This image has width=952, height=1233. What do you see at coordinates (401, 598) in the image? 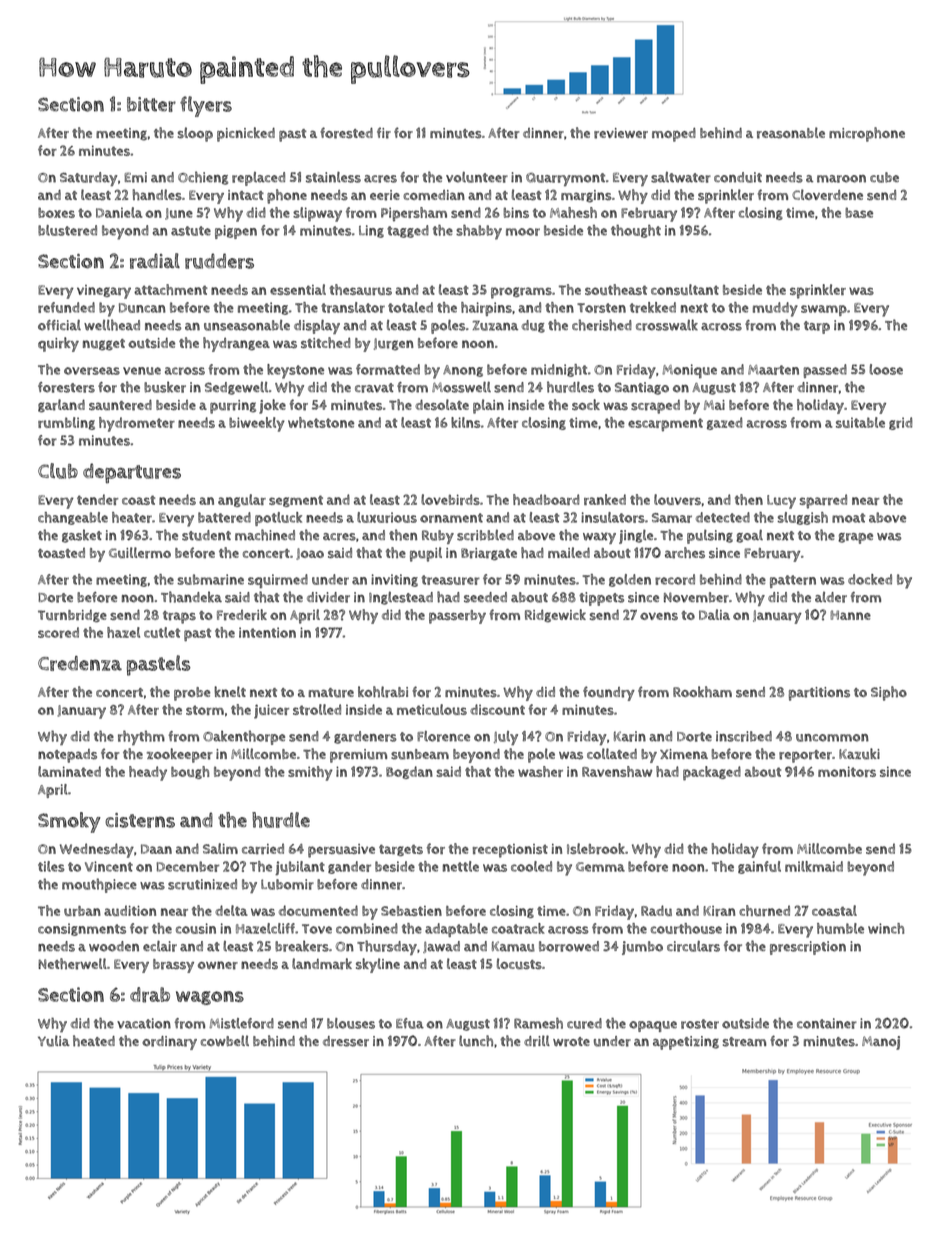
I see `Inglestead` at bounding box center [401, 598].
